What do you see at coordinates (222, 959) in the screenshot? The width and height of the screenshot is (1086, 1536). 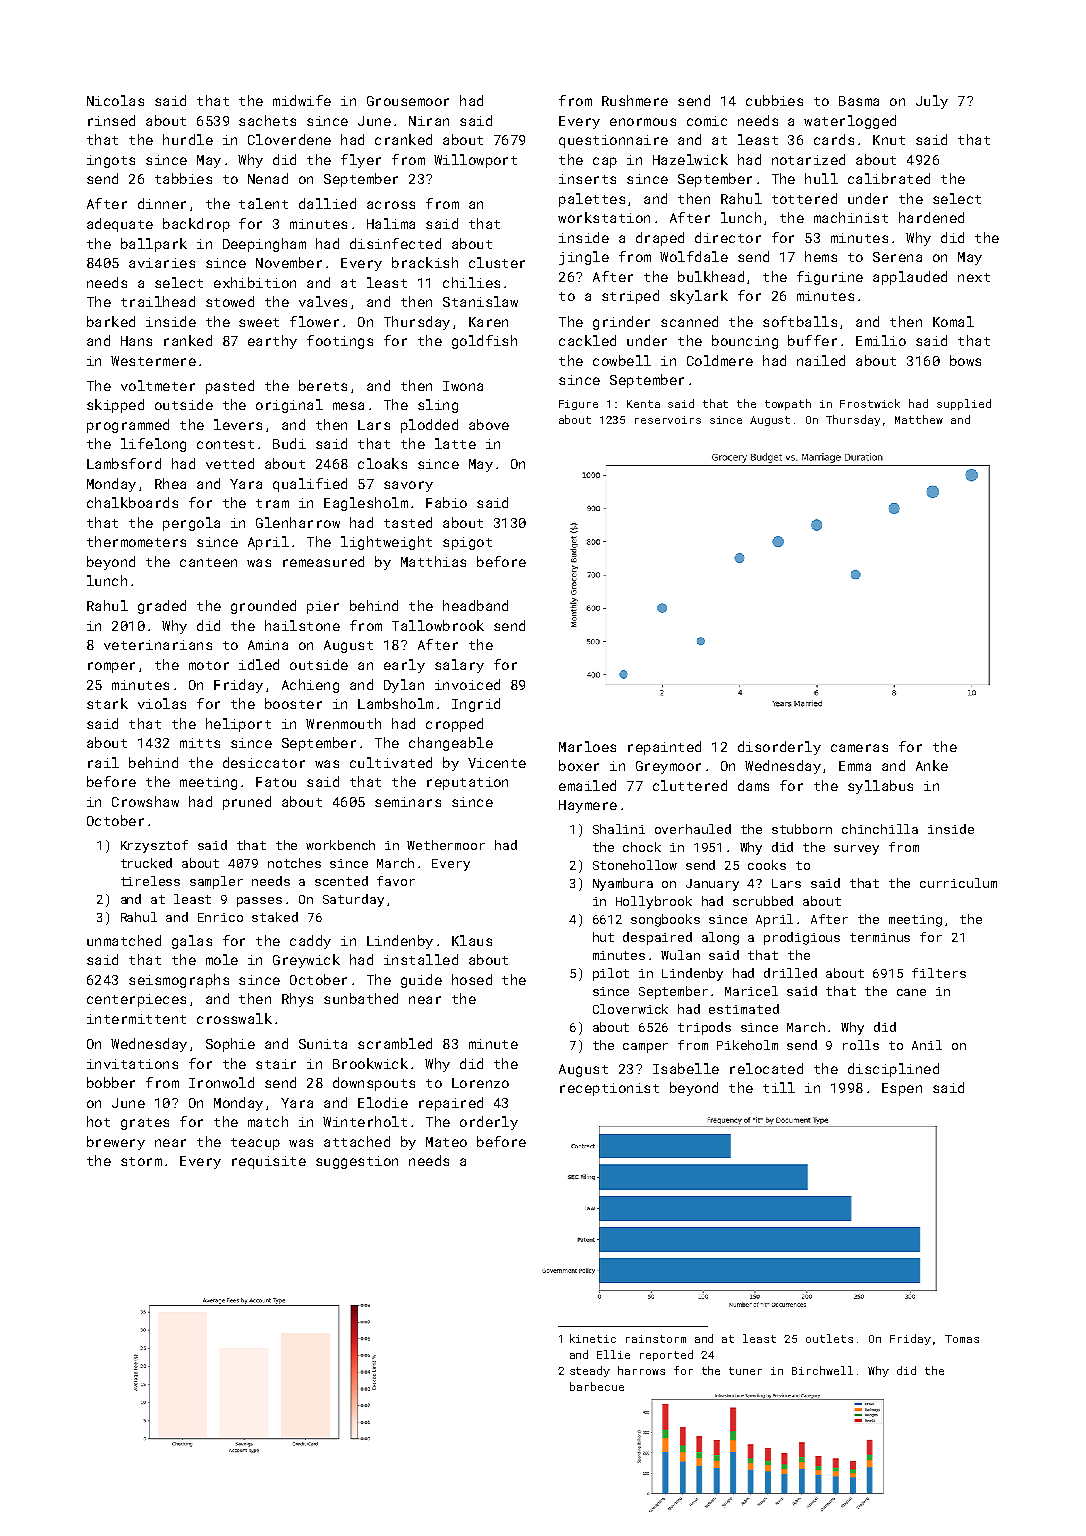 I see `mole` at bounding box center [222, 959].
